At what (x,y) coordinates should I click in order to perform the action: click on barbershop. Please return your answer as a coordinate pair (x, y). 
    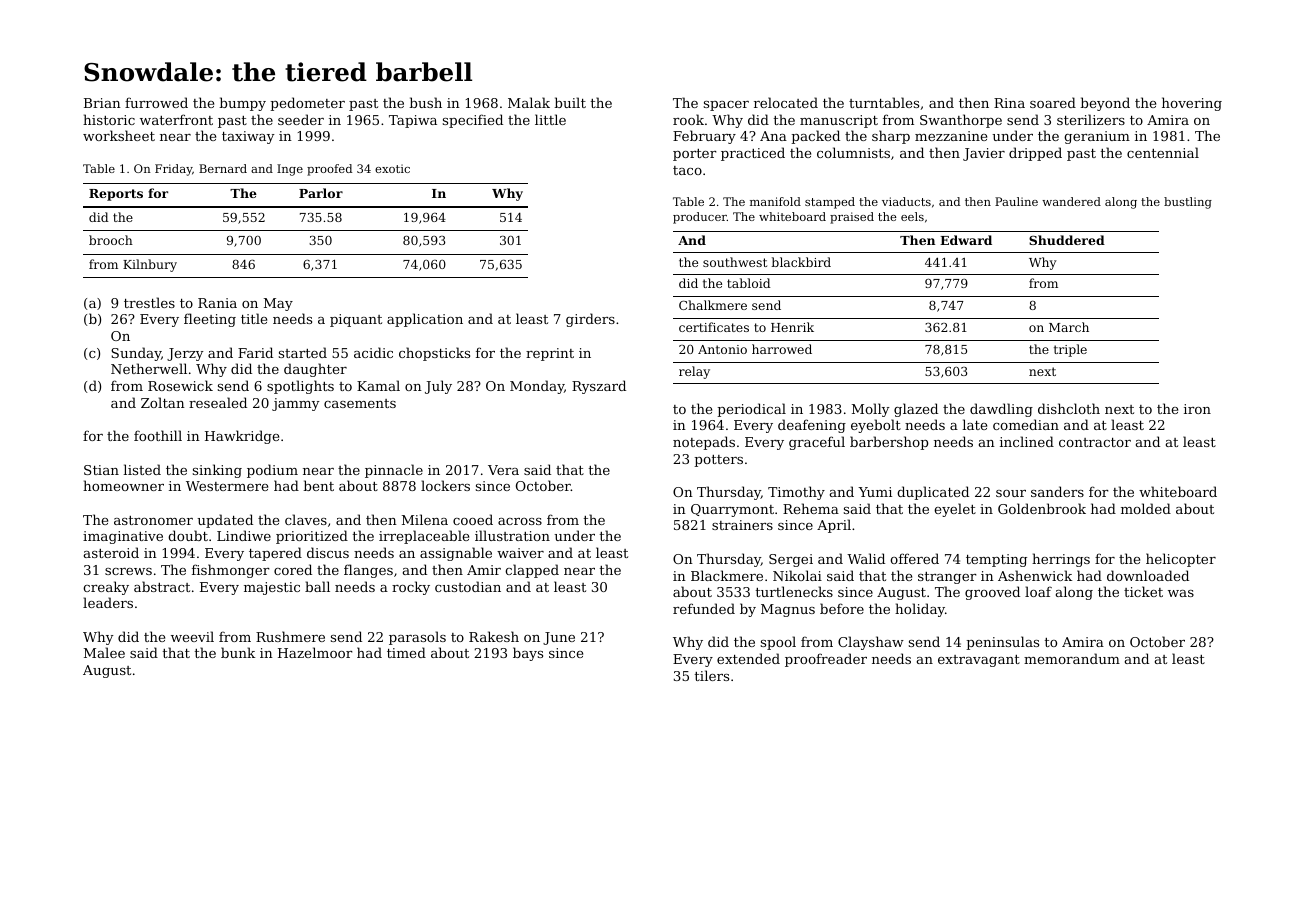
    Looking at the image, I should click on (889, 443).
